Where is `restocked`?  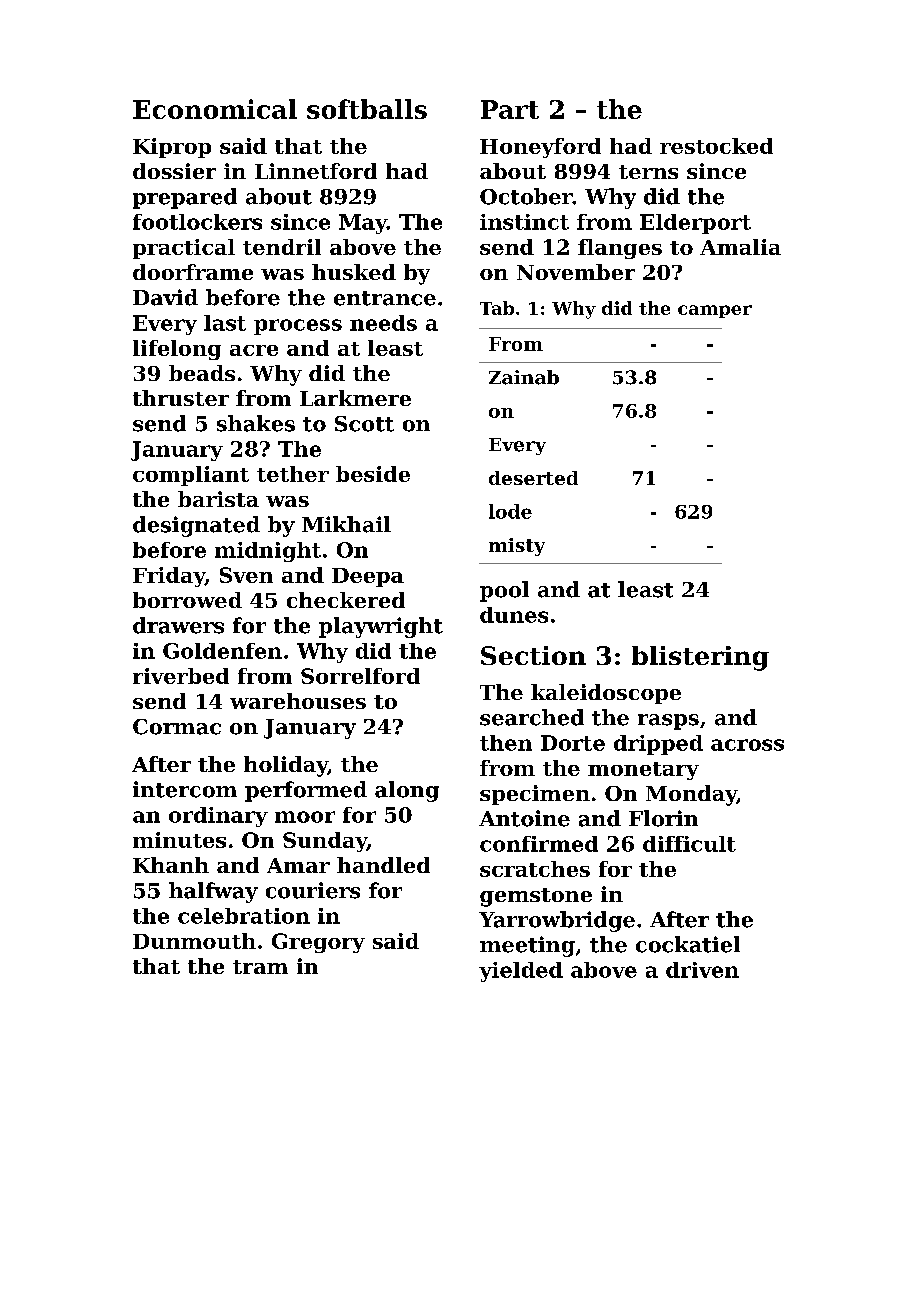
restocked is located at coordinates (716, 146).
